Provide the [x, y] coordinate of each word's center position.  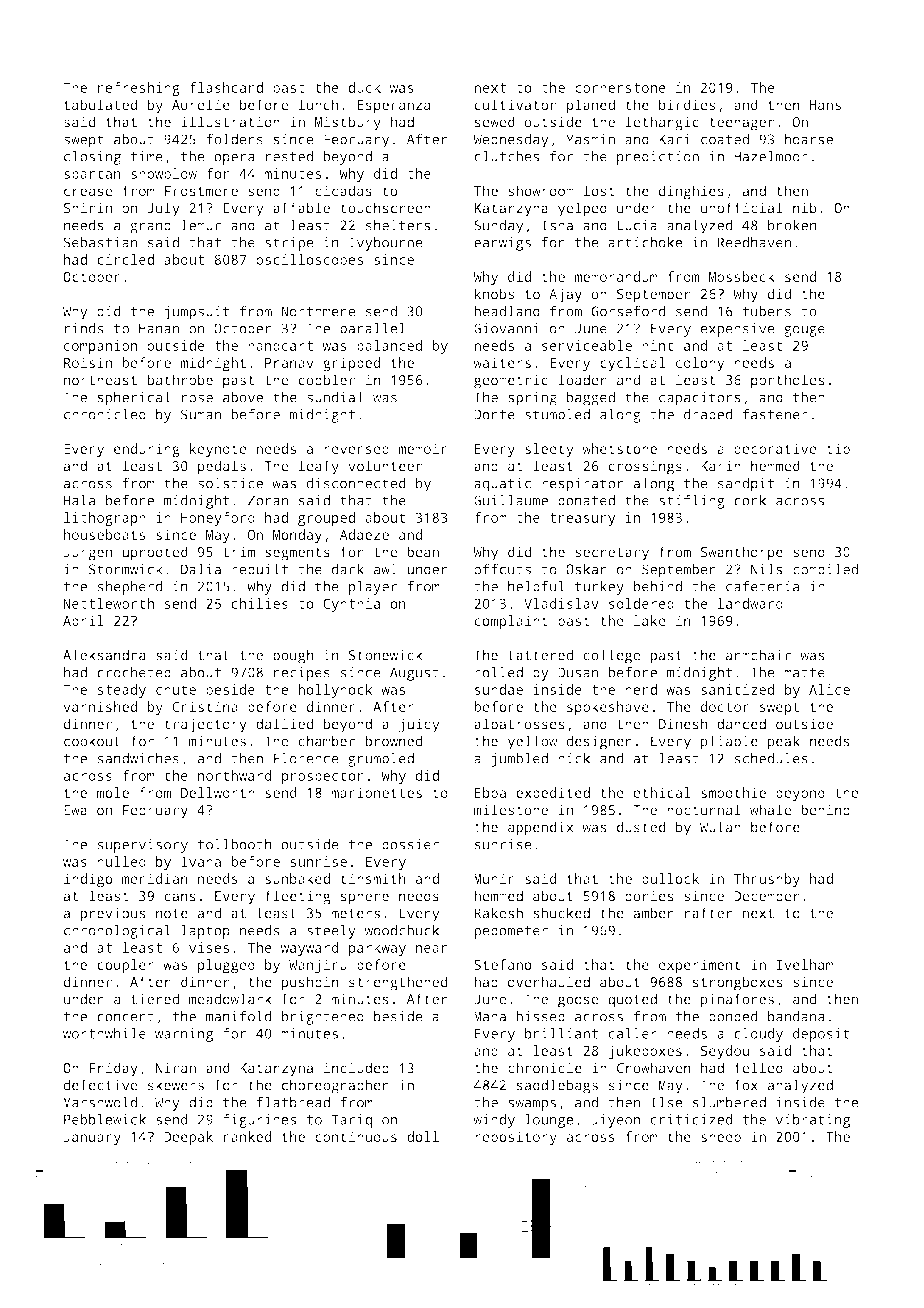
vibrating [813, 1121]
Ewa [75, 810]
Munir [494, 878]
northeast [100, 380]
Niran [176, 1068]
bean [423, 552]
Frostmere [201, 191]
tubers [766, 311]
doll [423, 1136]
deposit [821, 1035]
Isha [557, 225]
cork [750, 500]
